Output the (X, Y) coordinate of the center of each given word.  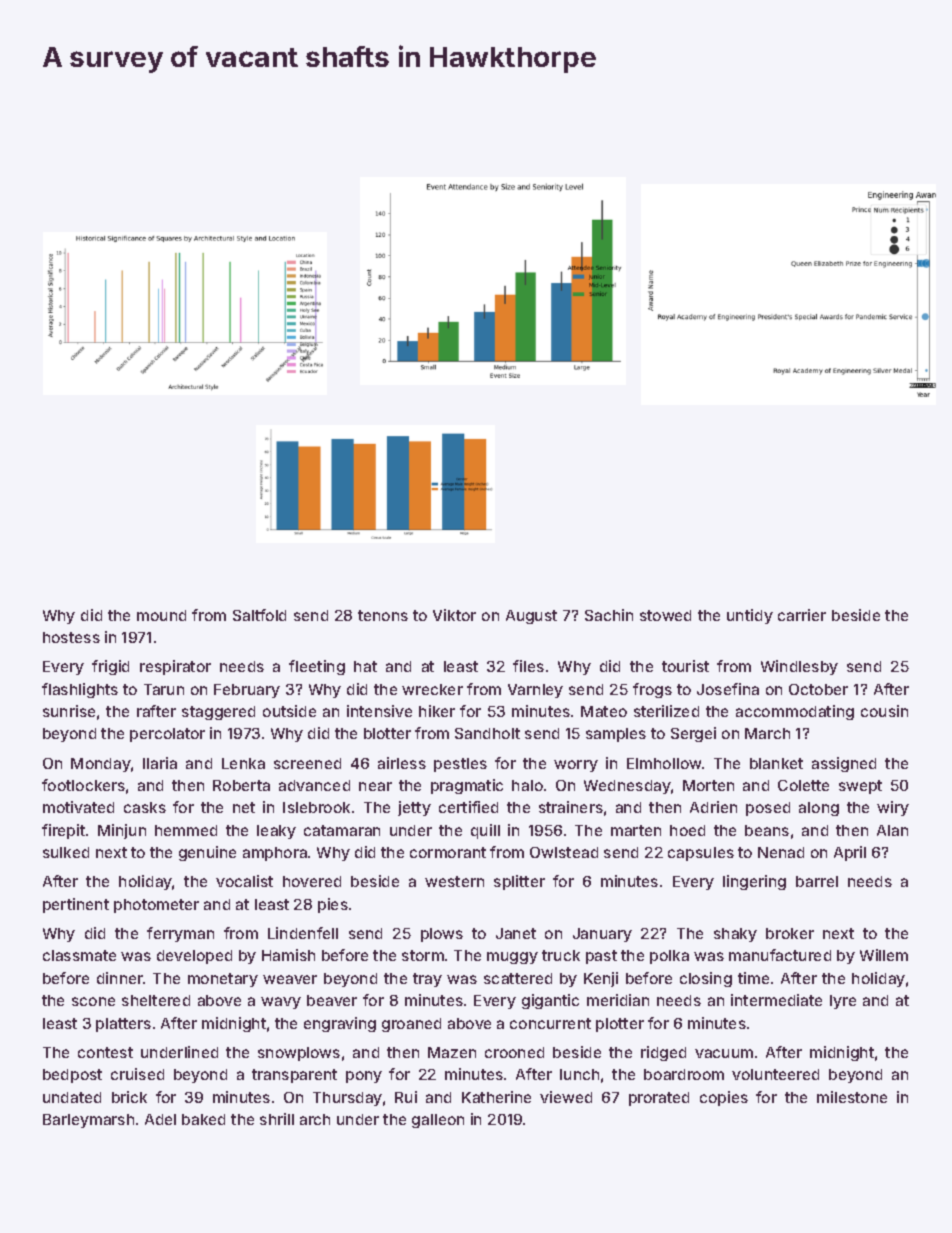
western (454, 881)
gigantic (550, 1001)
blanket (776, 763)
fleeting (317, 667)
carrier (802, 615)
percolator (167, 735)
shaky (735, 935)
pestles (460, 765)
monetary (223, 980)
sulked (66, 852)
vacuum (724, 1053)
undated (72, 1097)
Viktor (454, 615)
